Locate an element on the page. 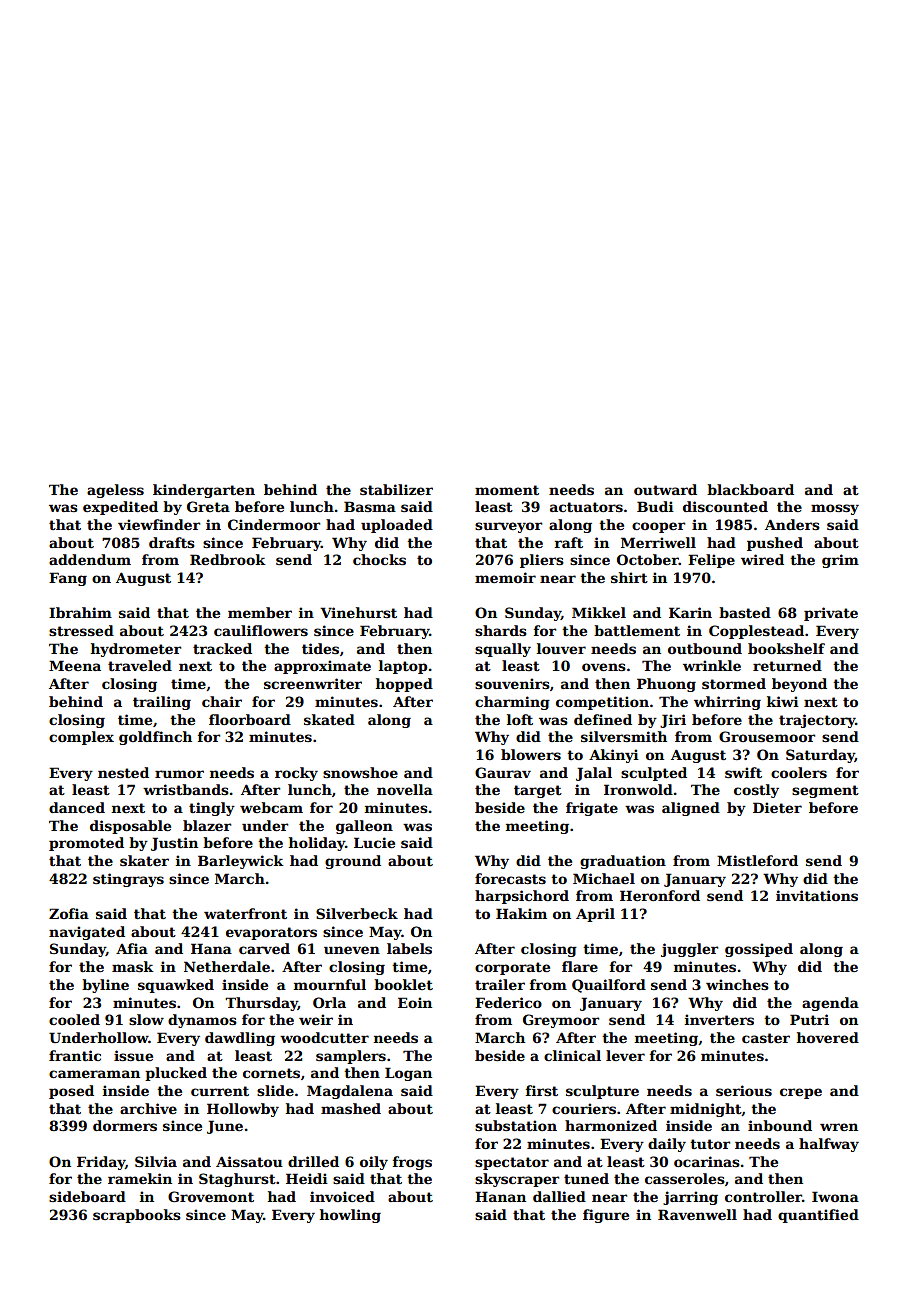  blackboard is located at coordinates (750, 489).
